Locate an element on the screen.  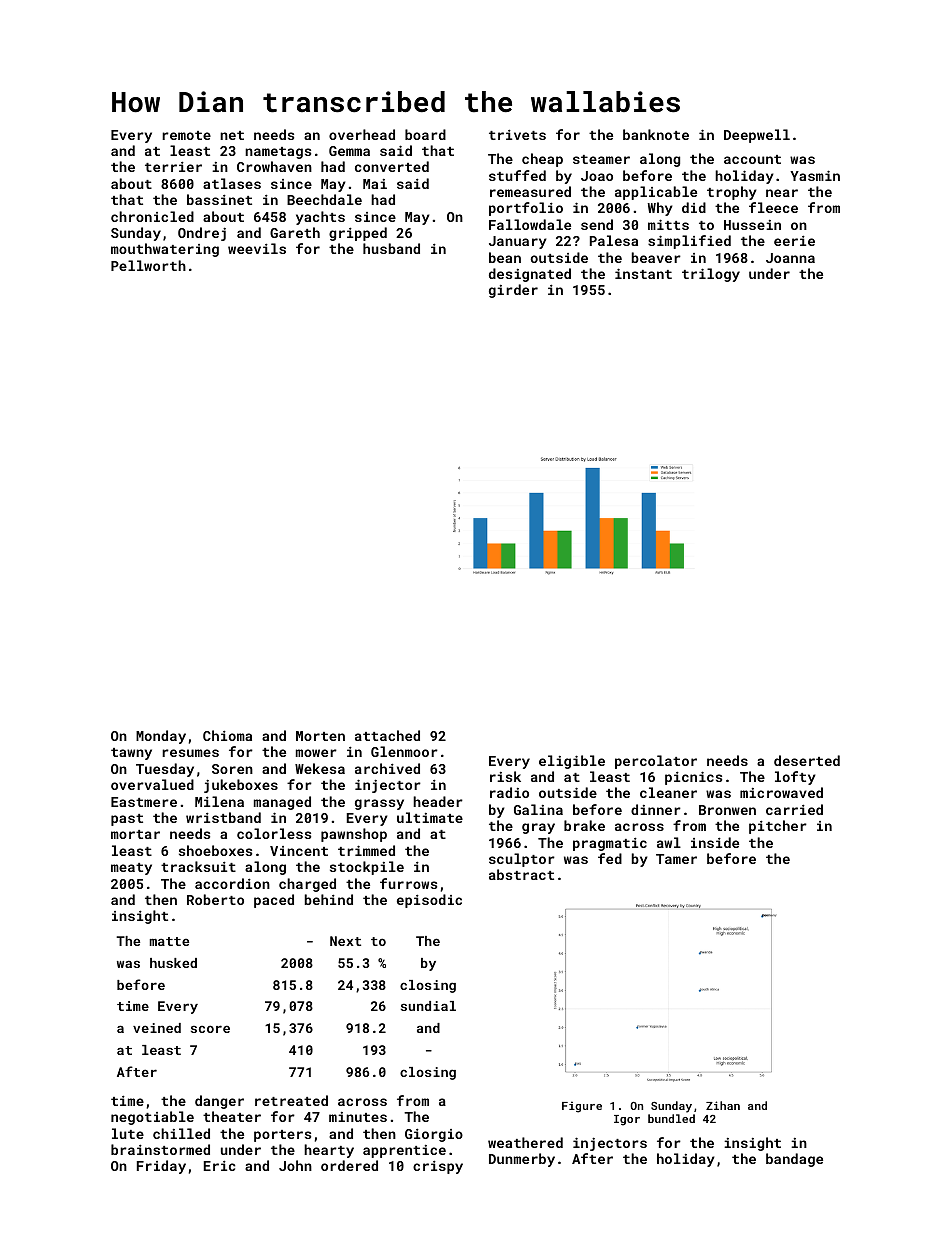
pitcher is located at coordinates (778, 827).
